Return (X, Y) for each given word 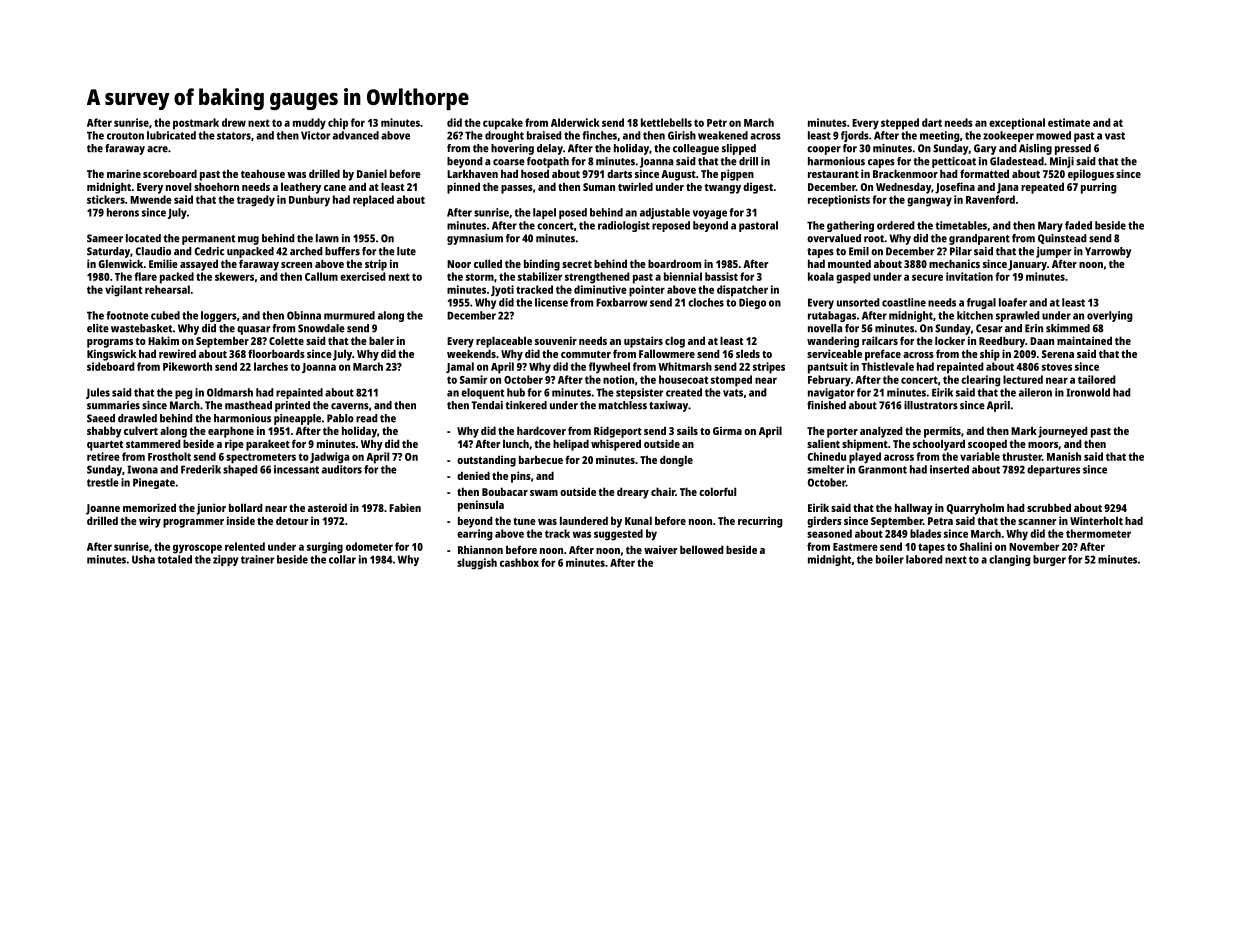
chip (338, 124)
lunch (516, 443)
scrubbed (1049, 507)
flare (145, 276)
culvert (141, 430)
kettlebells (666, 122)
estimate (1069, 122)
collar (342, 559)
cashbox (519, 562)
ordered (896, 225)
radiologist (624, 226)
